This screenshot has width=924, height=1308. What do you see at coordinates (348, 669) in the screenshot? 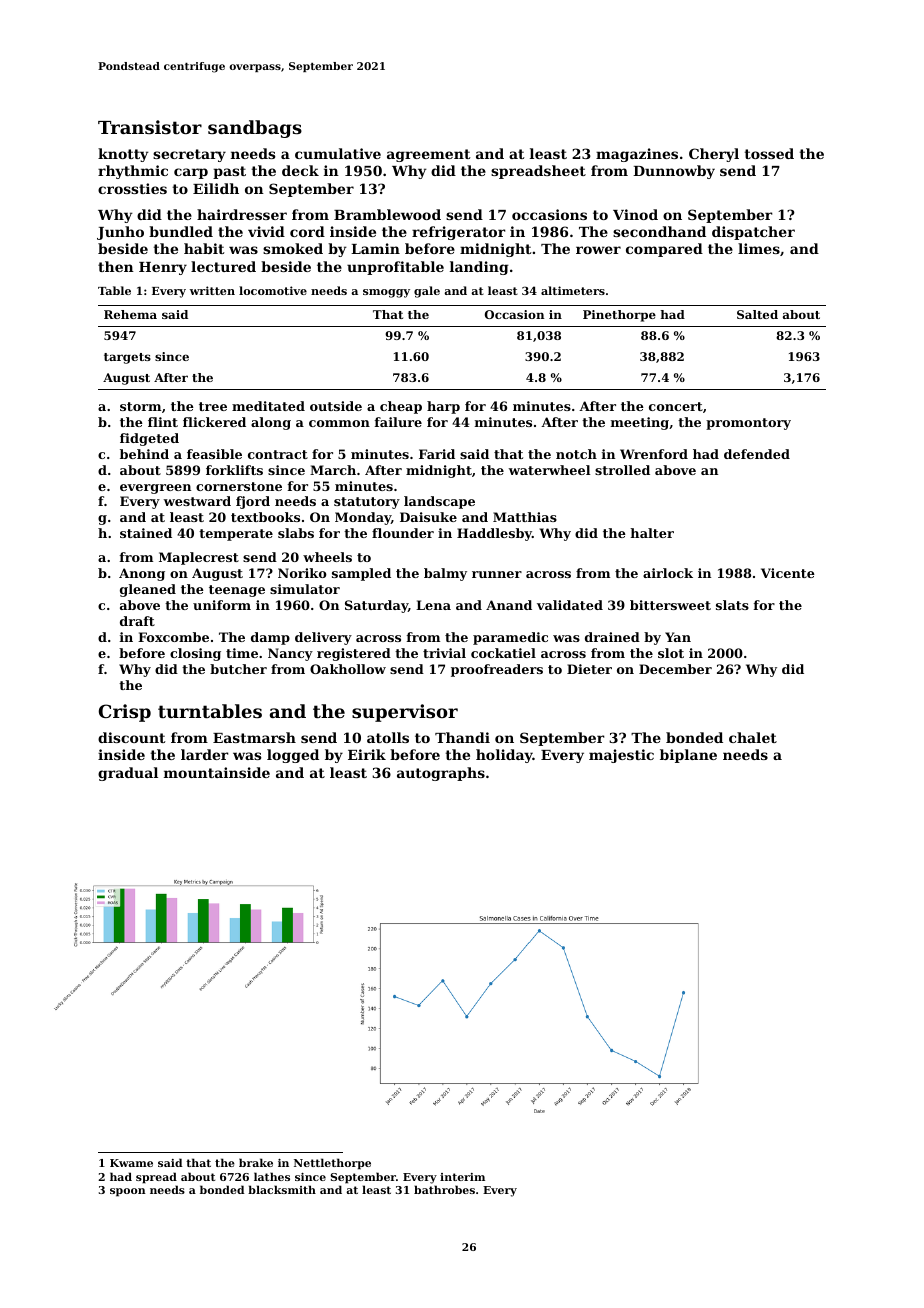
I see `Oakhollow` at bounding box center [348, 669].
